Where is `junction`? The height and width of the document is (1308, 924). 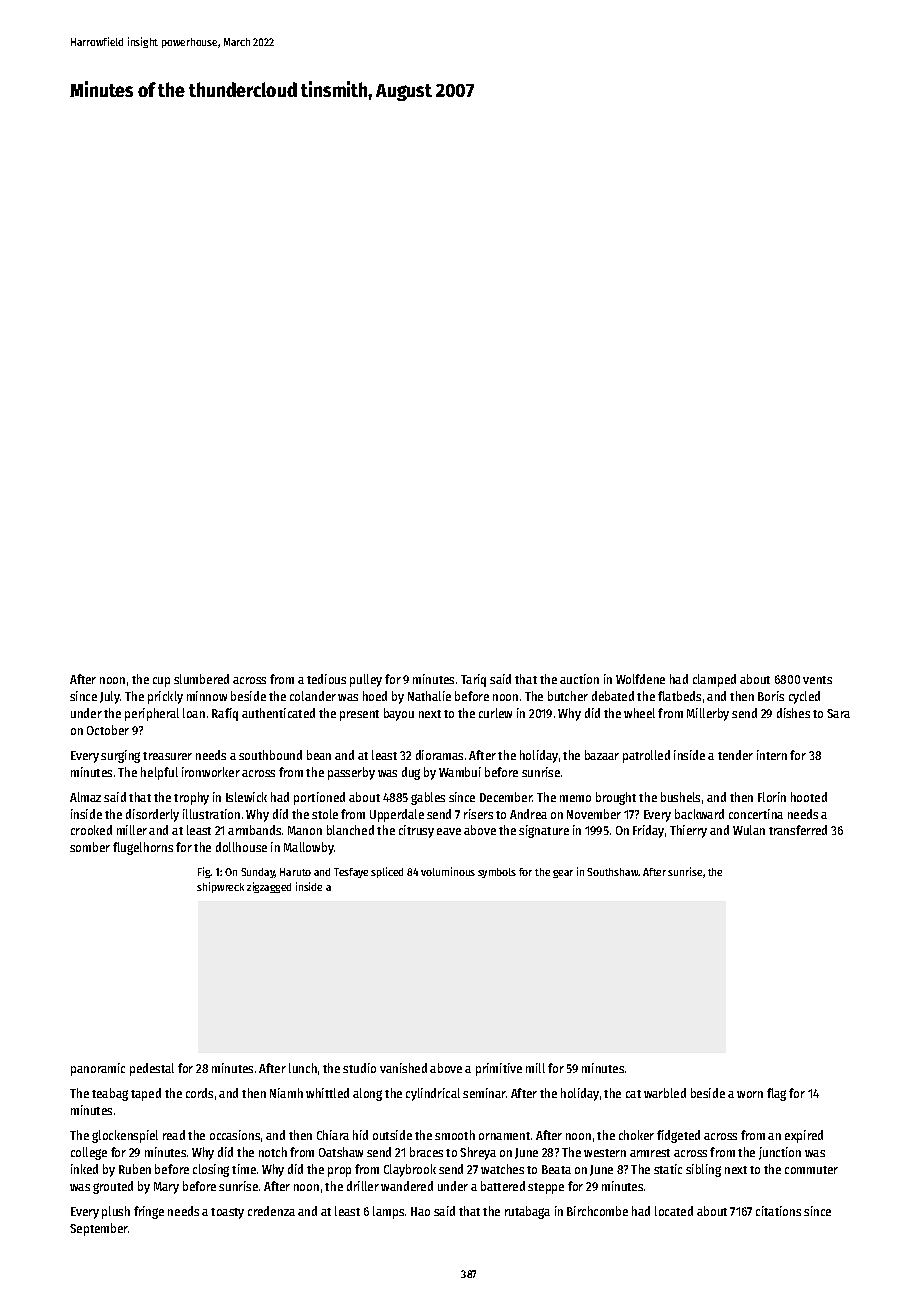
junction is located at coordinates (780, 1153).
